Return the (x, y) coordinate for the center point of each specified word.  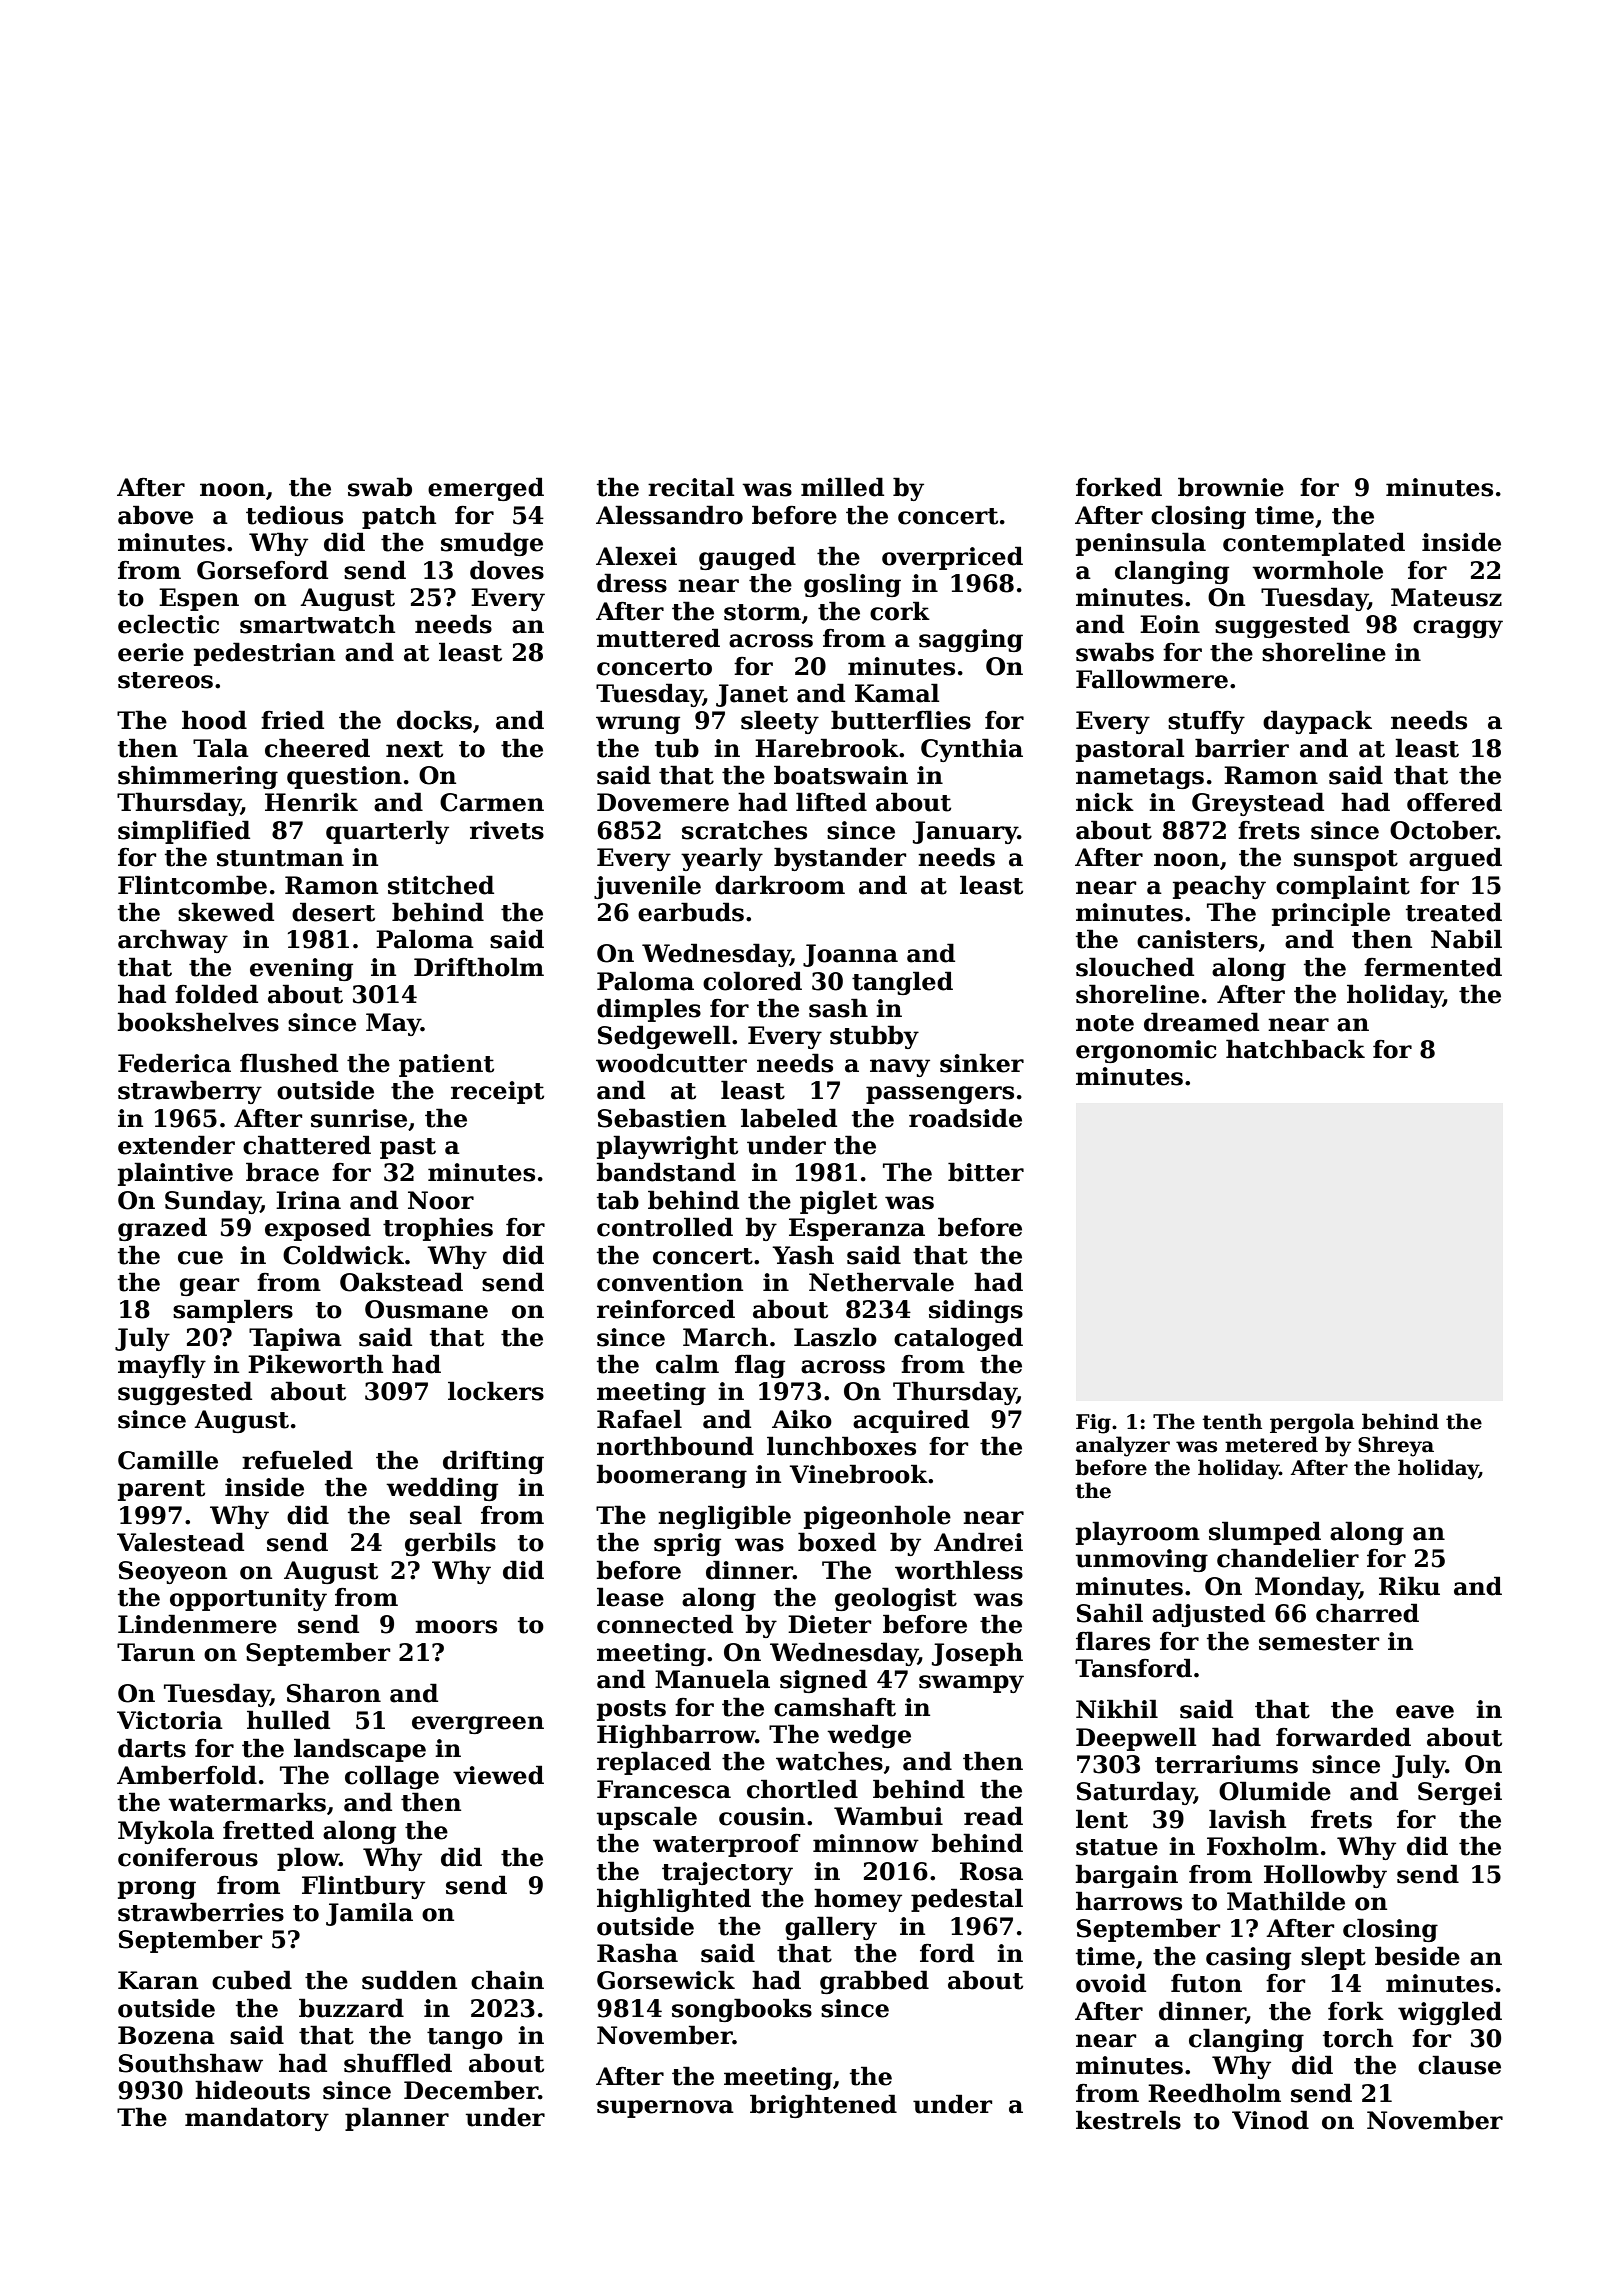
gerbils (450, 1544)
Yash (803, 1255)
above (155, 515)
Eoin (1170, 624)
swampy (971, 1684)
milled (842, 487)
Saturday (1135, 1793)
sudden (409, 1980)
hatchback (1295, 1049)
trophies (438, 1229)
